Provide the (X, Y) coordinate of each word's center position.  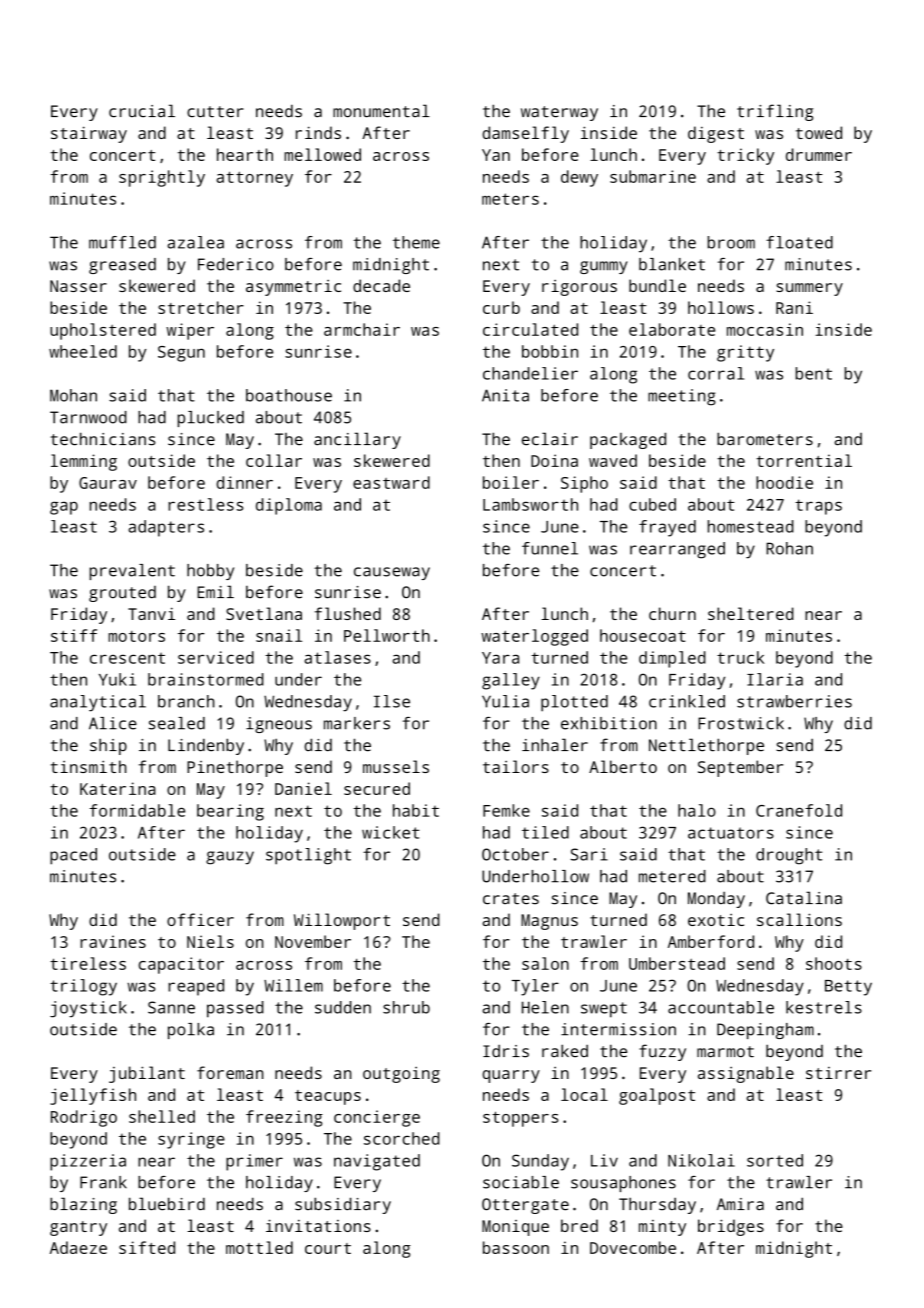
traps (818, 507)
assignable (746, 1074)
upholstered (103, 331)
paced (73, 856)
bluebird (167, 1204)
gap (64, 508)
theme (416, 242)
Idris (506, 1051)
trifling (775, 112)
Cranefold (799, 810)
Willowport (342, 921)
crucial (142, 111)
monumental (381, 111)
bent (814, 373)
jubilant (147, 1074)
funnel (550, 548)
